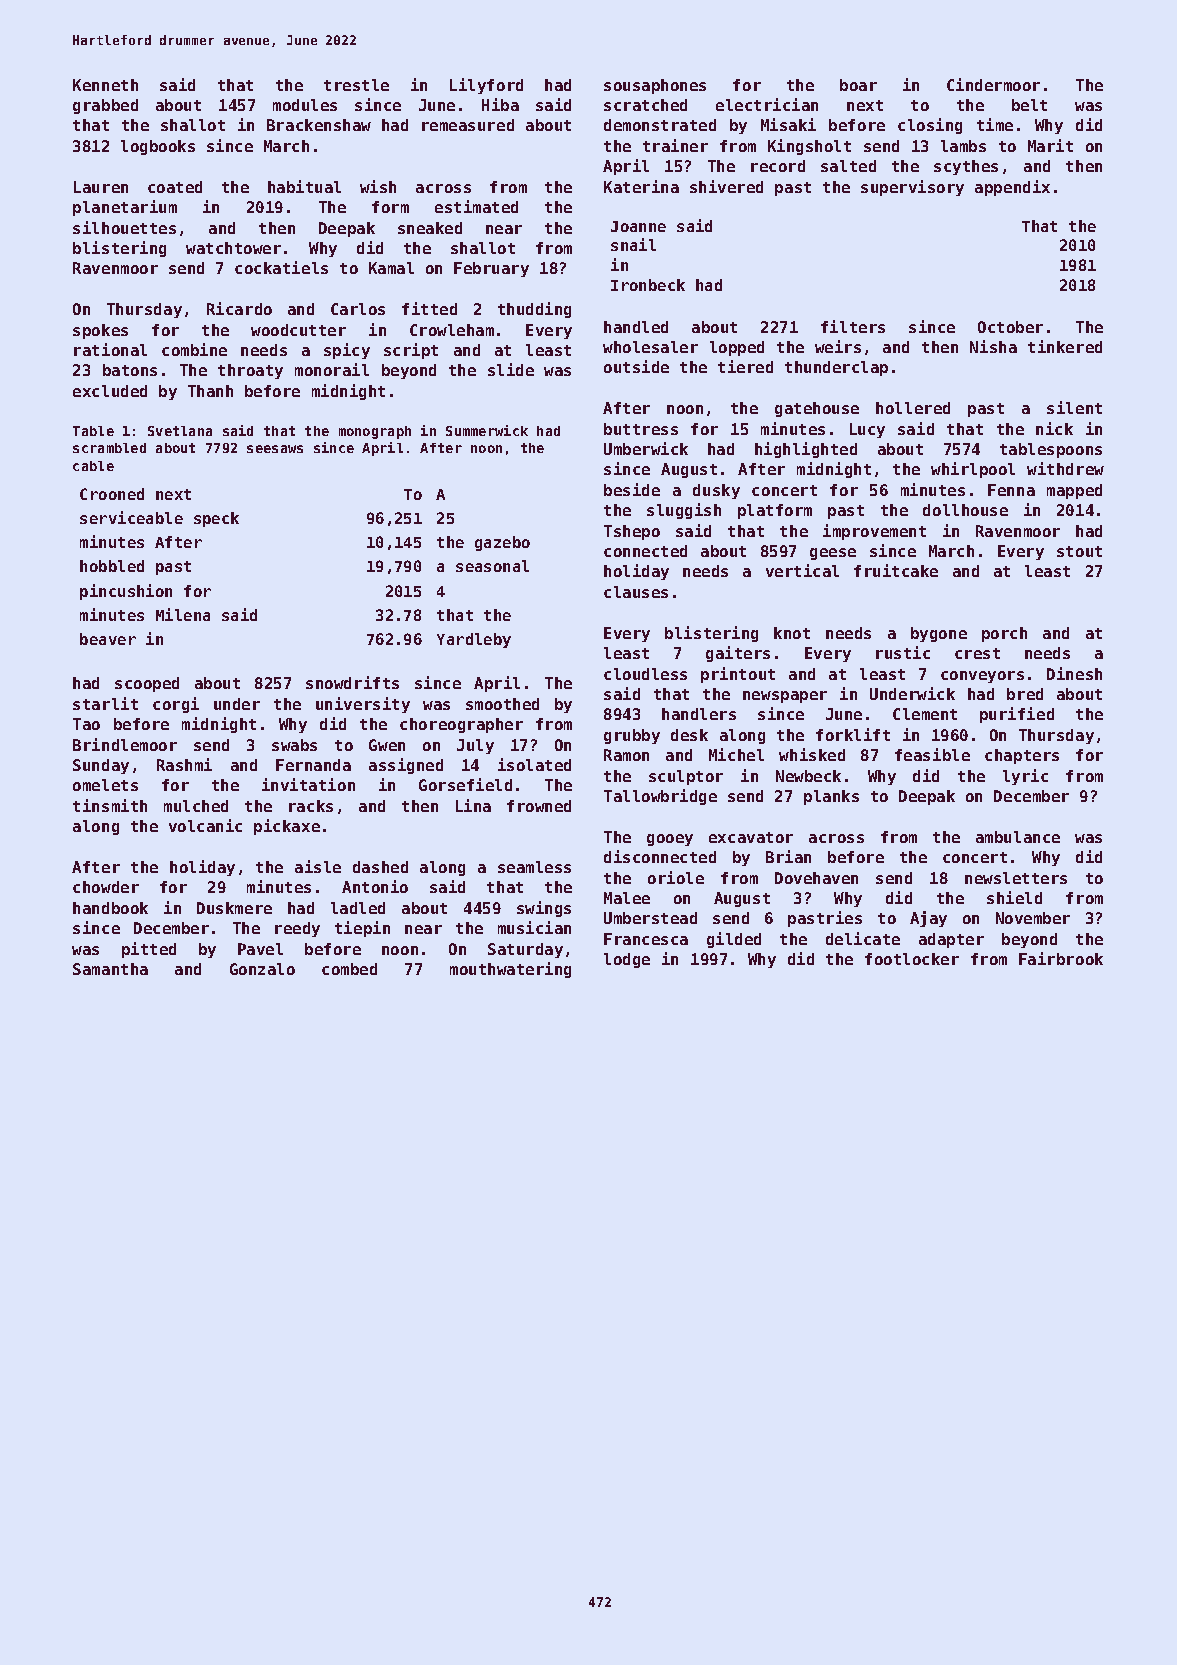  I want to click on handlers, so click(699, 714).
